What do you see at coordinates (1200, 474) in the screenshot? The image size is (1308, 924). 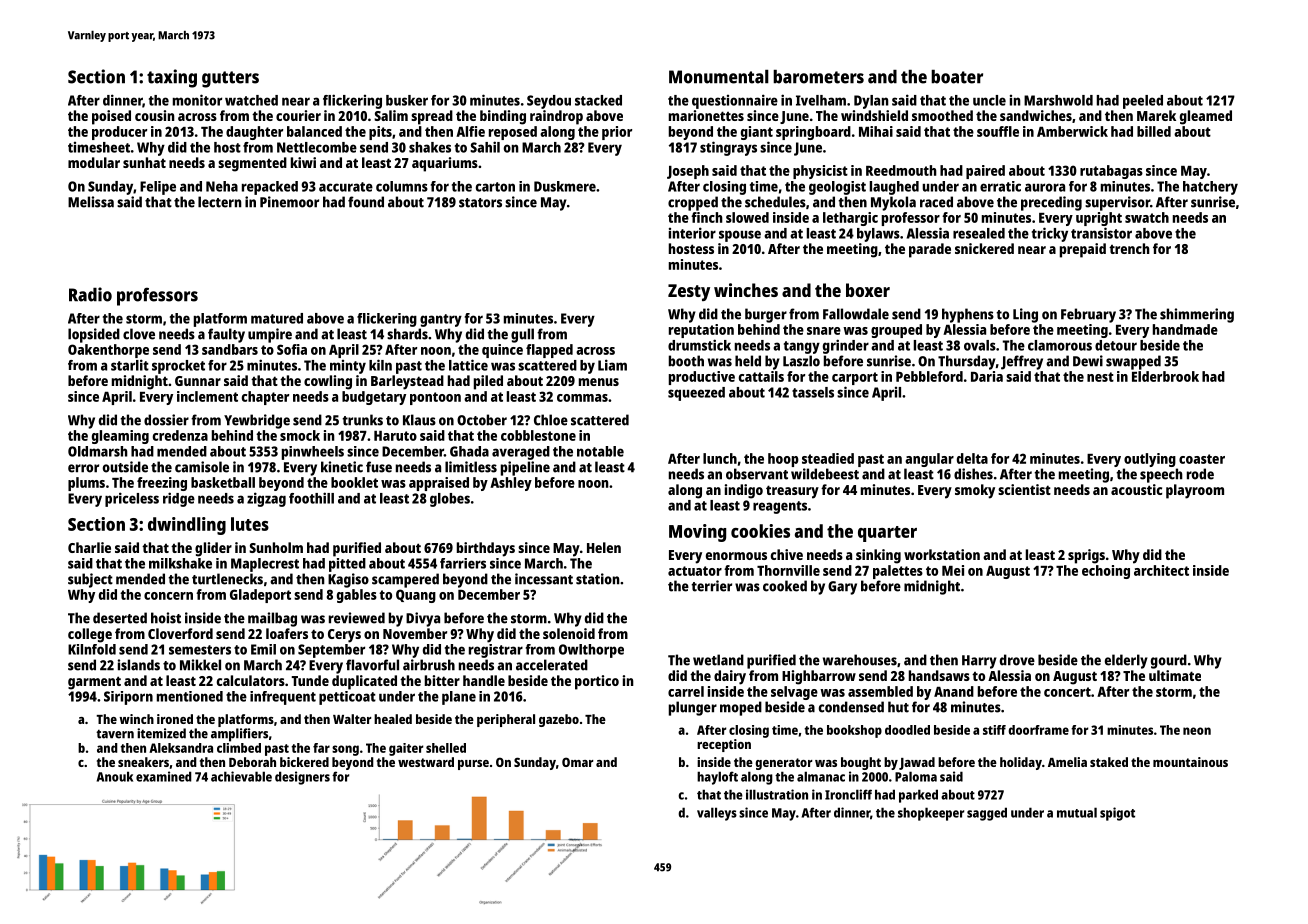 I see `rode` at bounding box center [1200, 474].
